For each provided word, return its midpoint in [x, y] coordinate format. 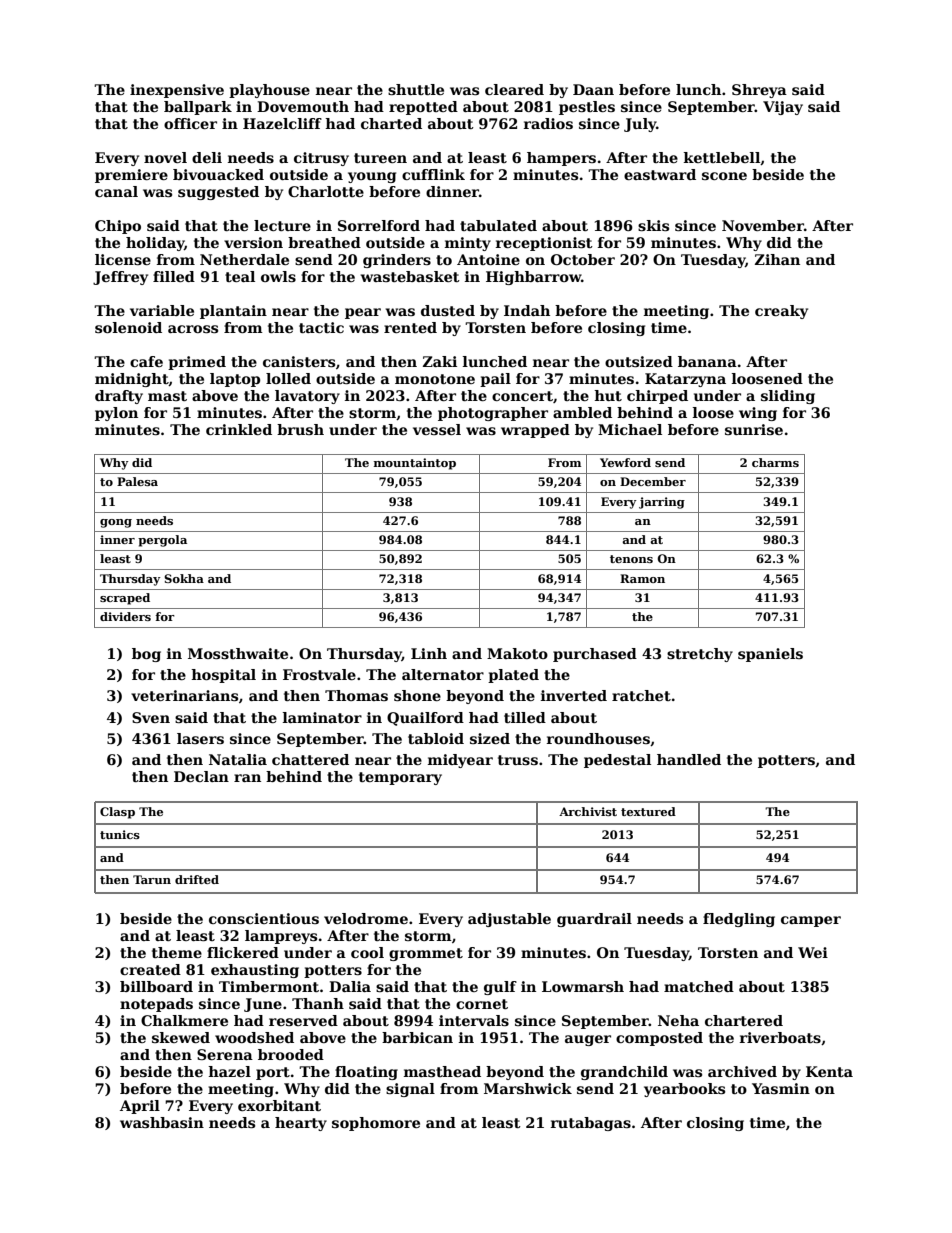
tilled [525, 717]
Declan [201, 776]
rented [410, 327]
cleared [514, 89]
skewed [181, 1037]
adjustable [509, 920]
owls [278, 276]
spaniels [770, 655]
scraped [125, 599]
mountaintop [415, 464]
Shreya [759, 91]
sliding [788, 397]
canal [116, 191]
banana [707, 361]
